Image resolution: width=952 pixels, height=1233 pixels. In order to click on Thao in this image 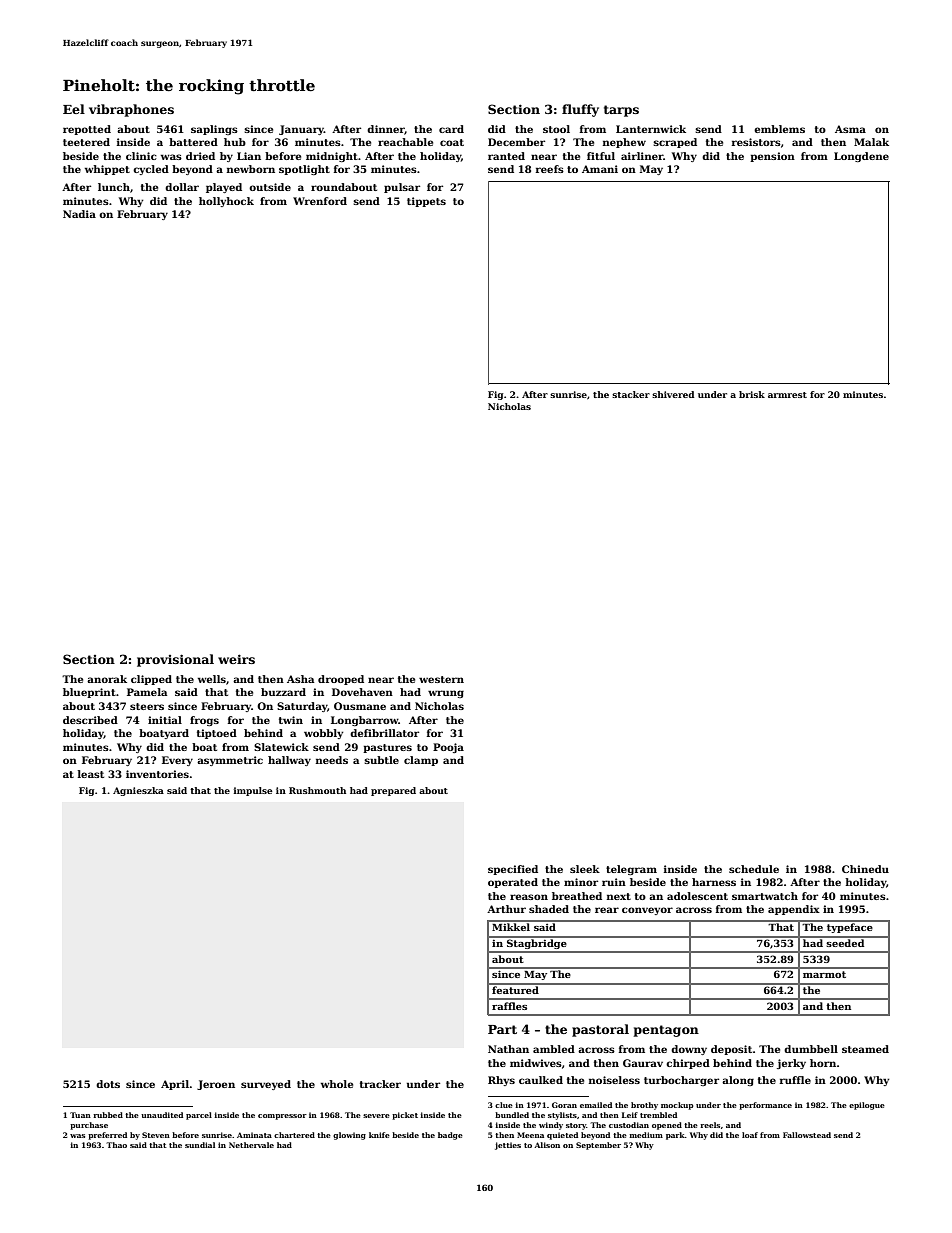, I will do `click(116, 1145)`.
